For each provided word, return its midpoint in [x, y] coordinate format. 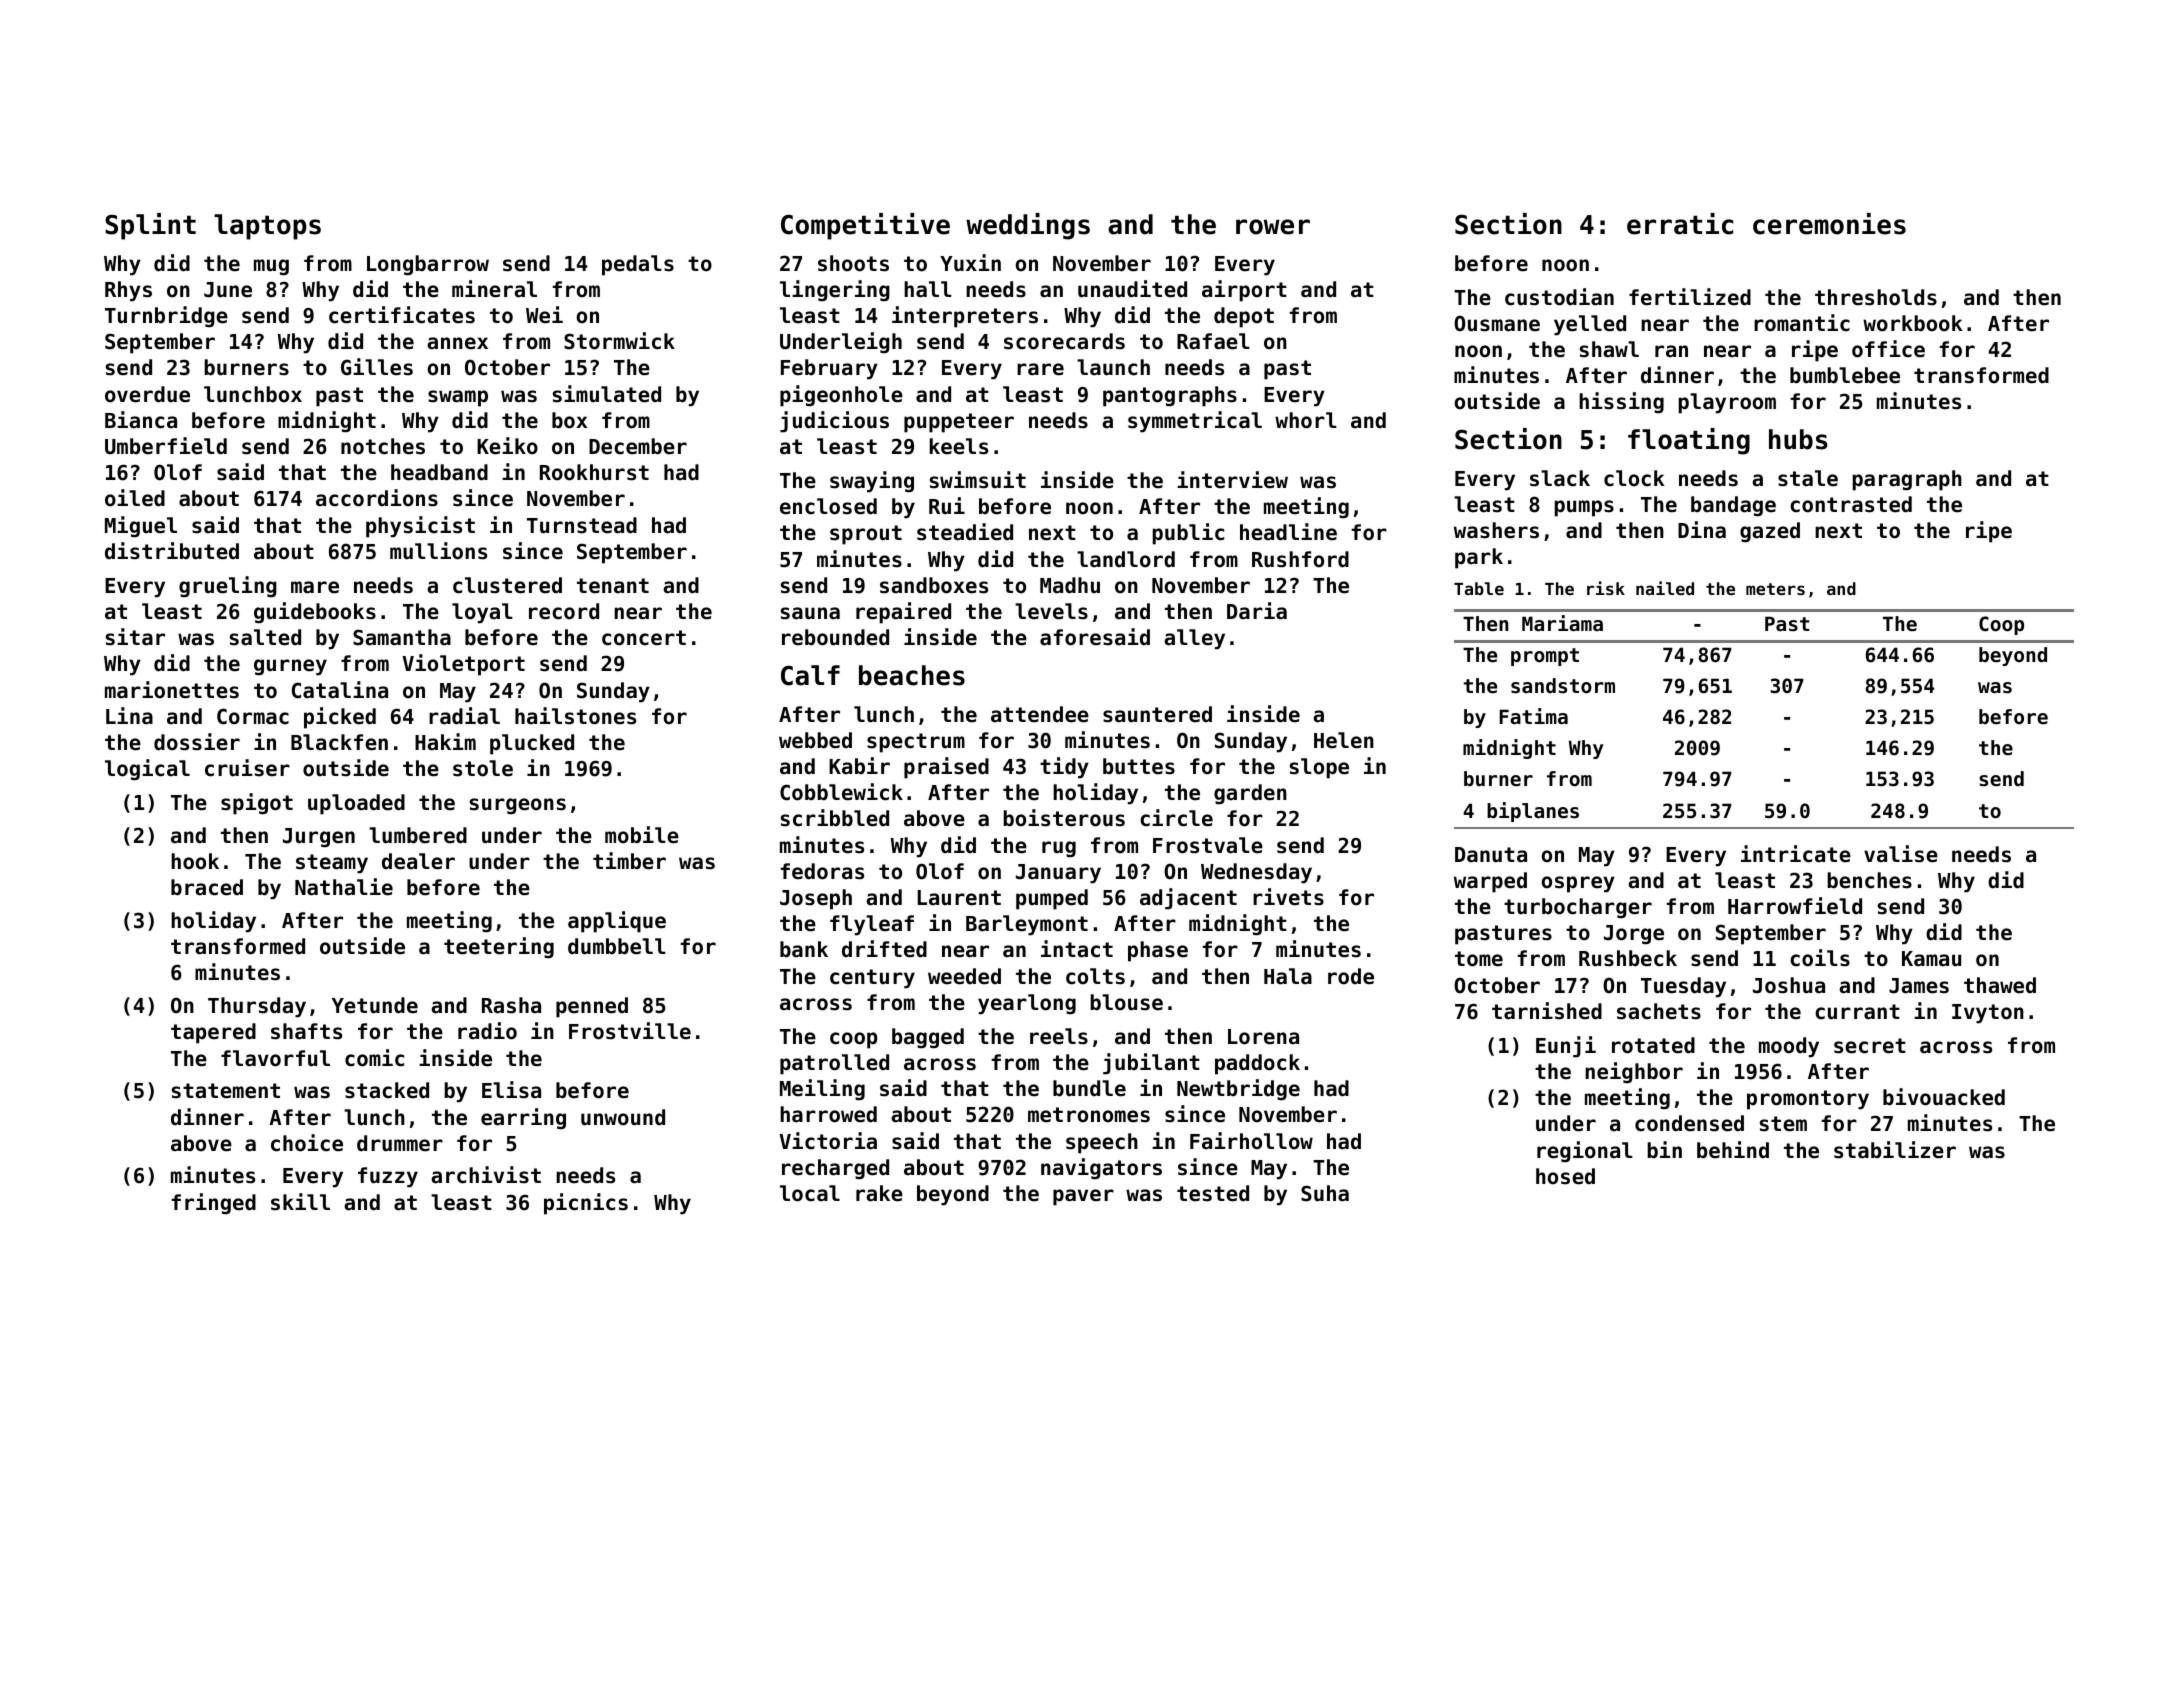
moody [1789, 1047]
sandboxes [934, 585]
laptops [267, 227]
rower [1273, 227]
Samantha [402, 637]
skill [300, 1202]
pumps [1584, 508]
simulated [607, 394]
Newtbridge [1238, 1090]
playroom [1727, 403]
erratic [1680, 224]
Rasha [511, 1005]
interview [1232, 480]
